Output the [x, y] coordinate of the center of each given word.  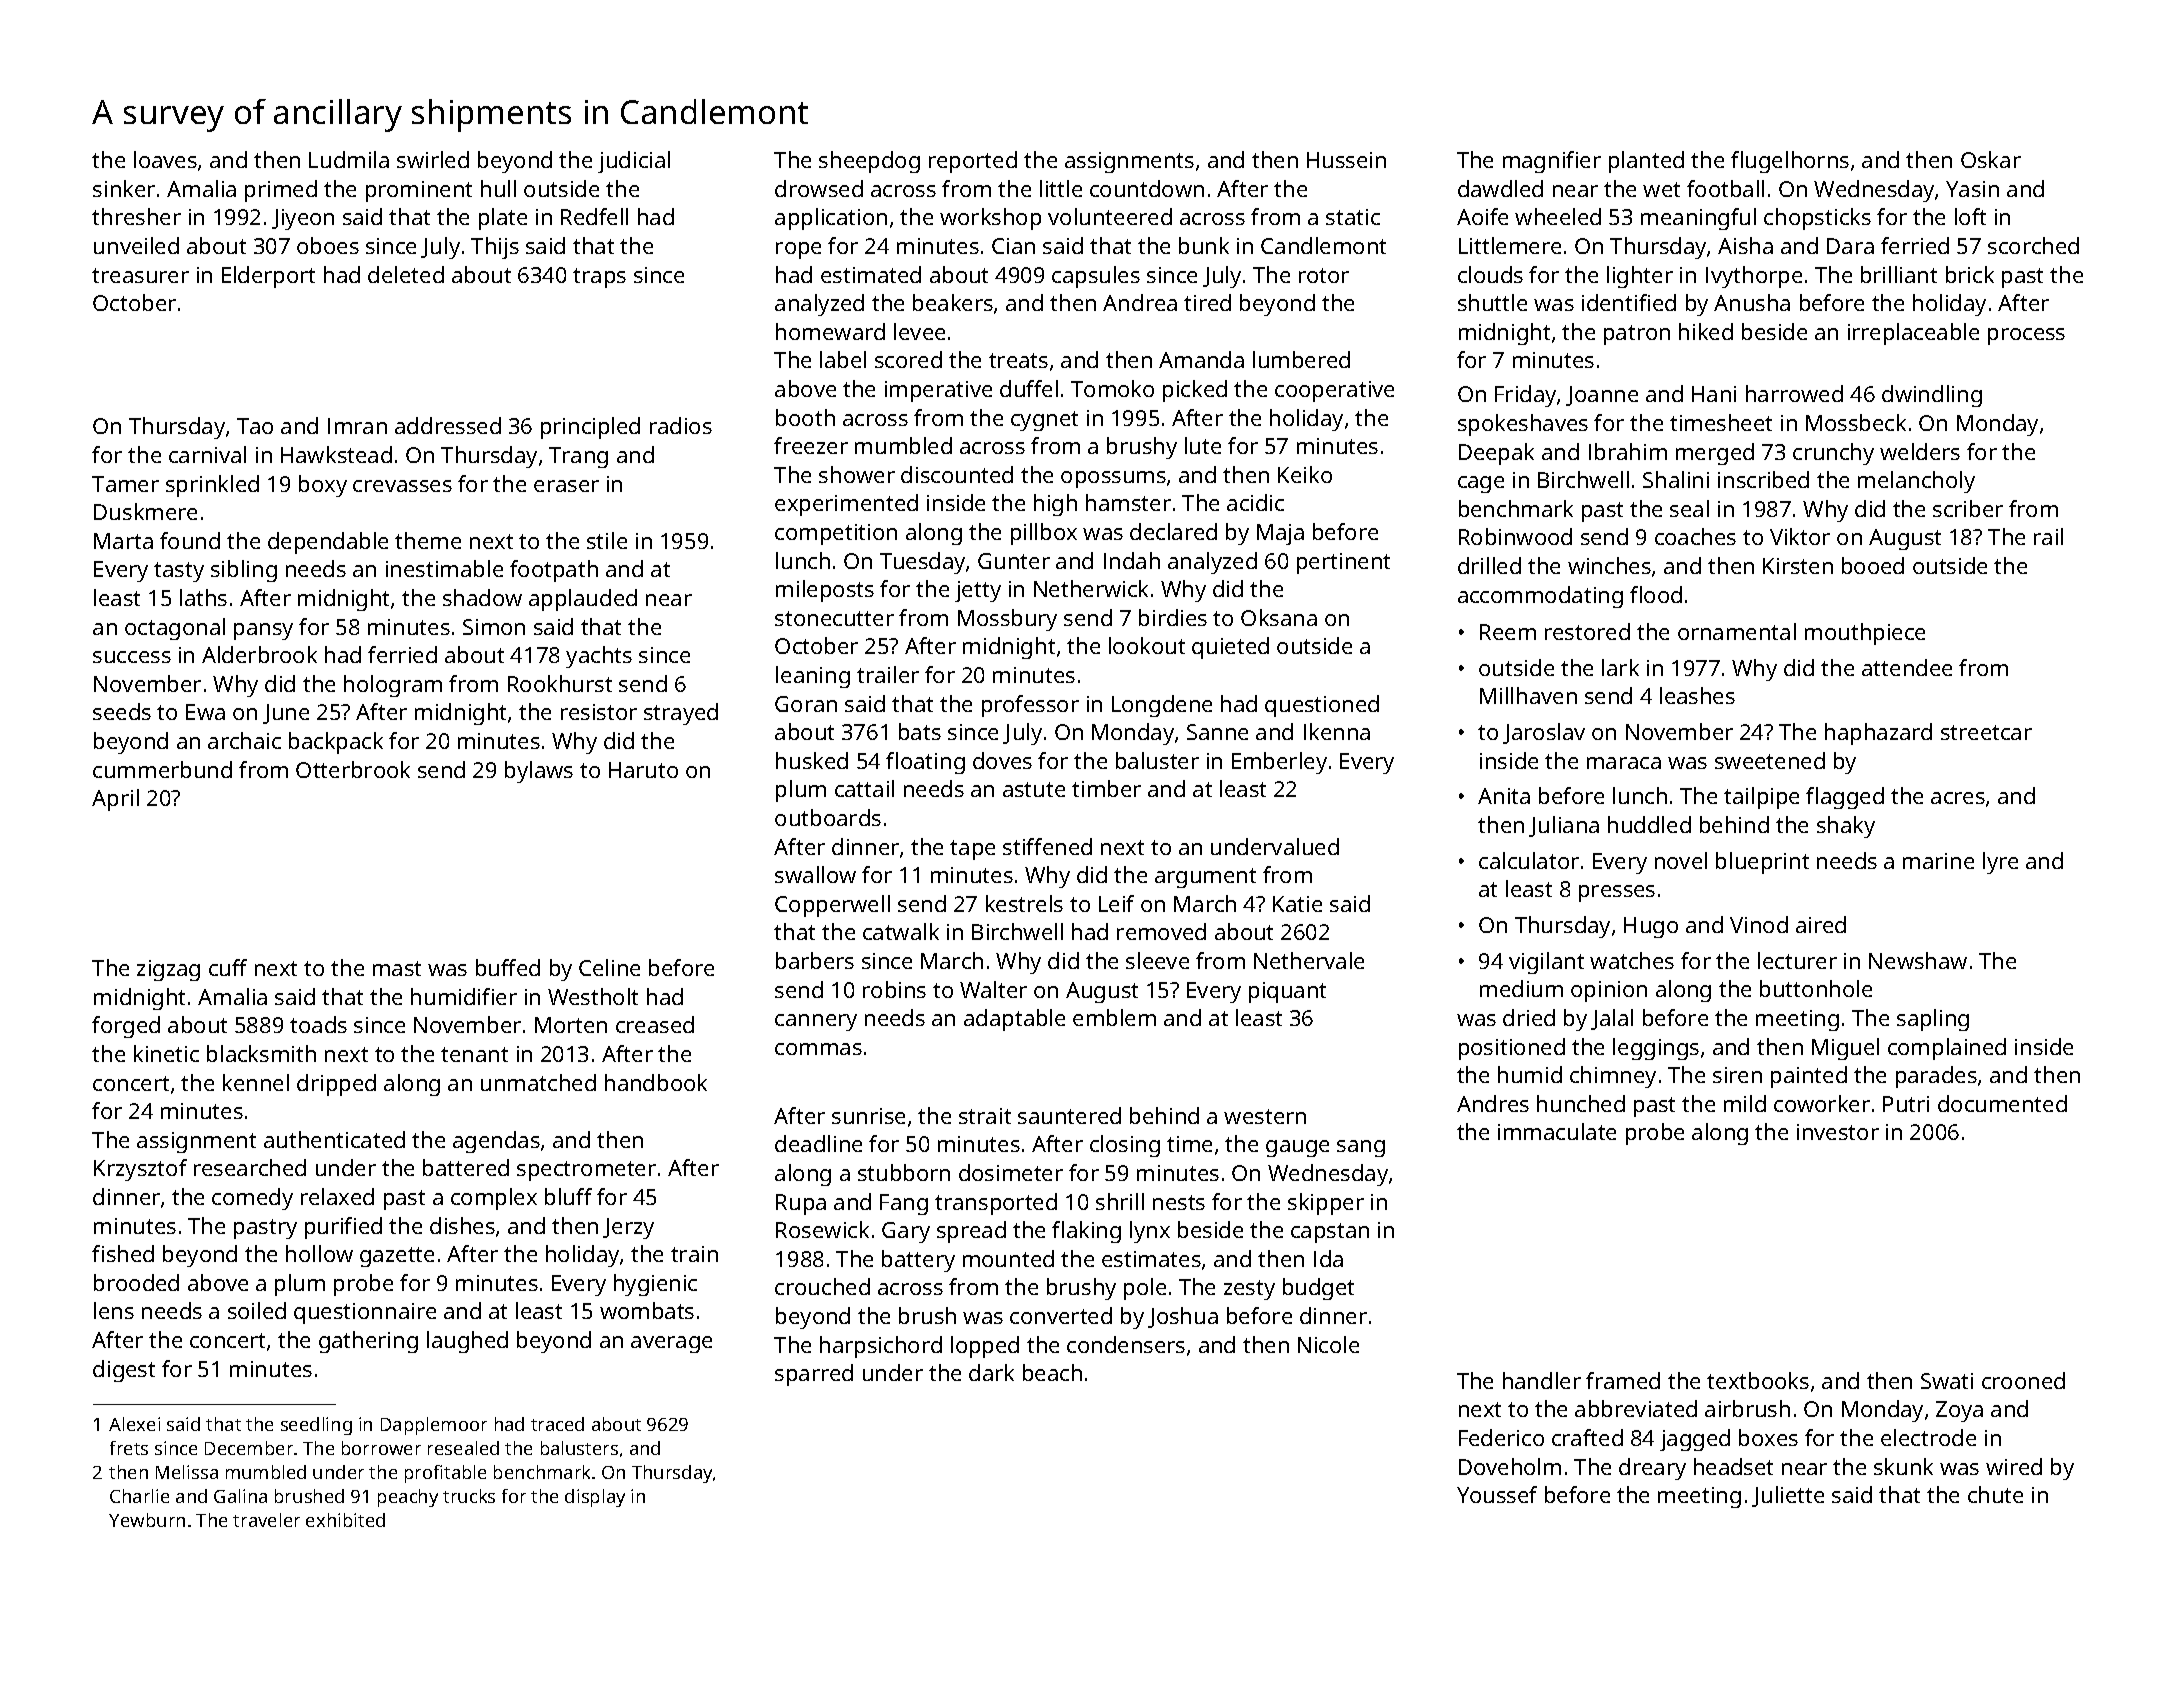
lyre [2000, 863]
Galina [240, 1496]
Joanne [1602, 396]
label [843, 359]
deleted [406, 274]
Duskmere [145, 511]
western [1265, 1116]
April [115, 800]
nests [1179, 1202]
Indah [1132, 560]
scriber [1968, 508]
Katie [1297, 904]
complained [1947, 1049]
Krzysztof [140, 1170]
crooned [2023, 1380]
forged [126, 1027]
